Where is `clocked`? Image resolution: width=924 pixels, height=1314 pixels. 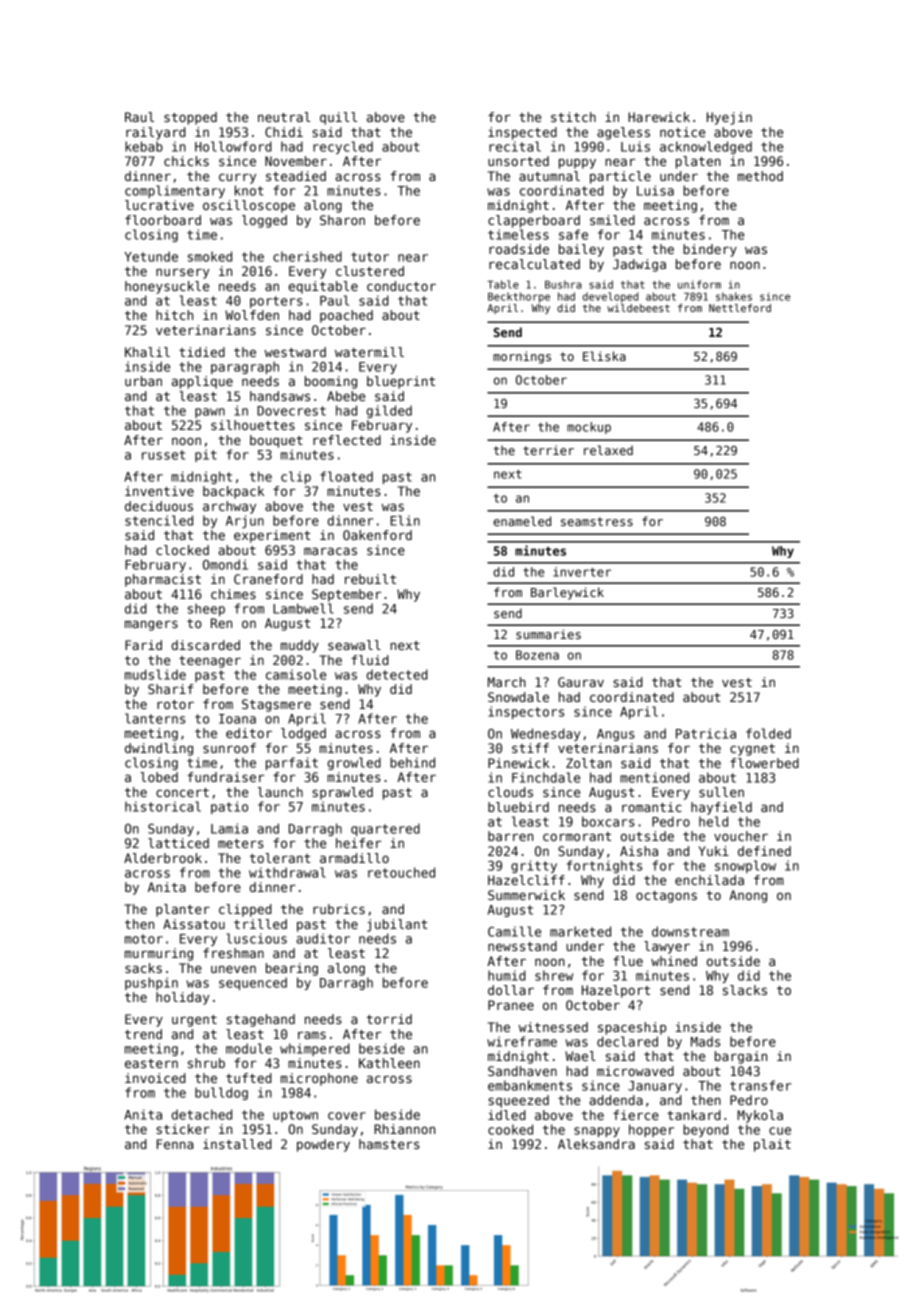
clocked is located at coordinates (182, 550).
